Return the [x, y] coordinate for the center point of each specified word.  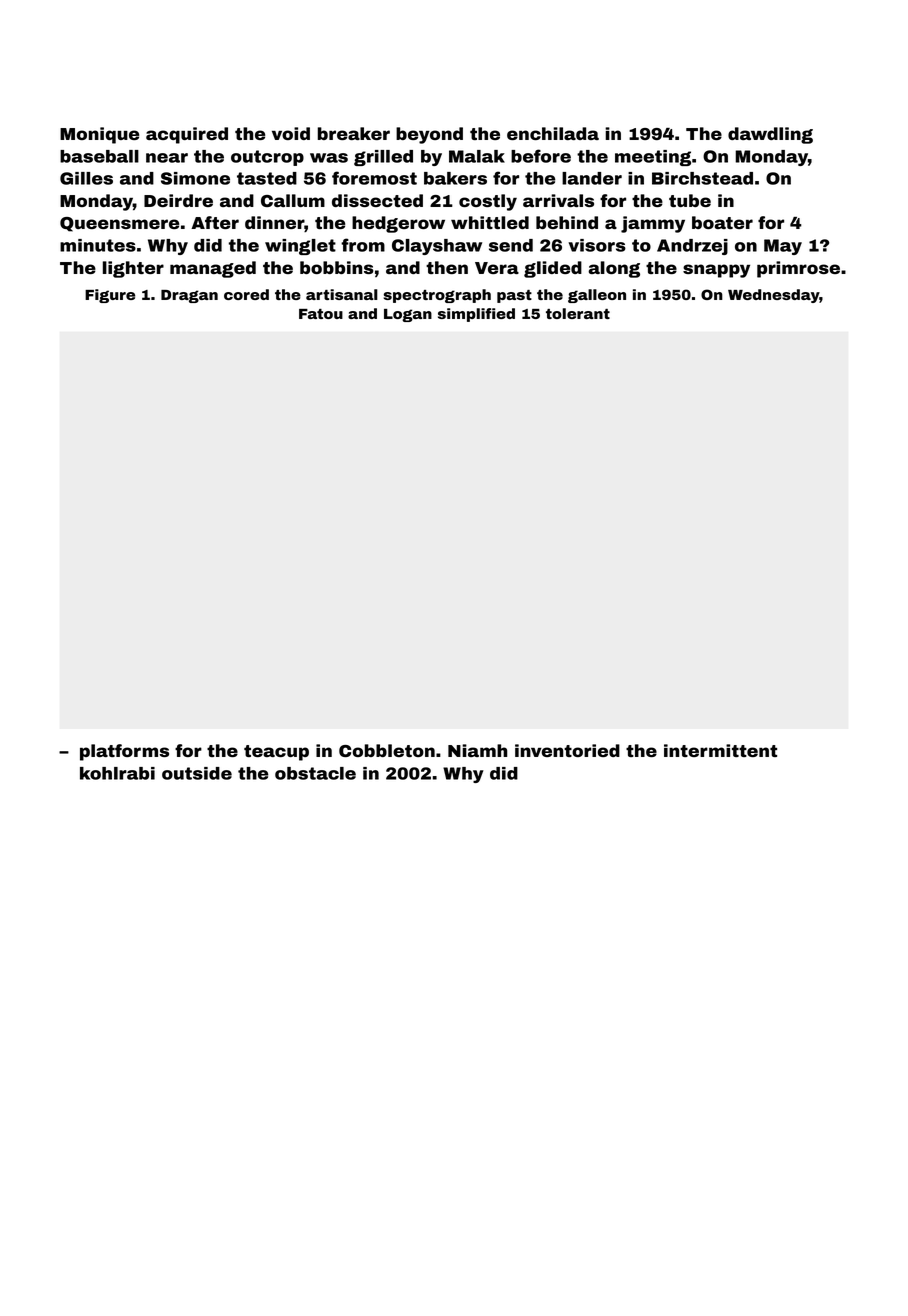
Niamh [477, 750]
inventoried [567, 750]
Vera [497, 268]
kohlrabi [117, 773]
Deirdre [178, 200]
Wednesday [774, 296]
